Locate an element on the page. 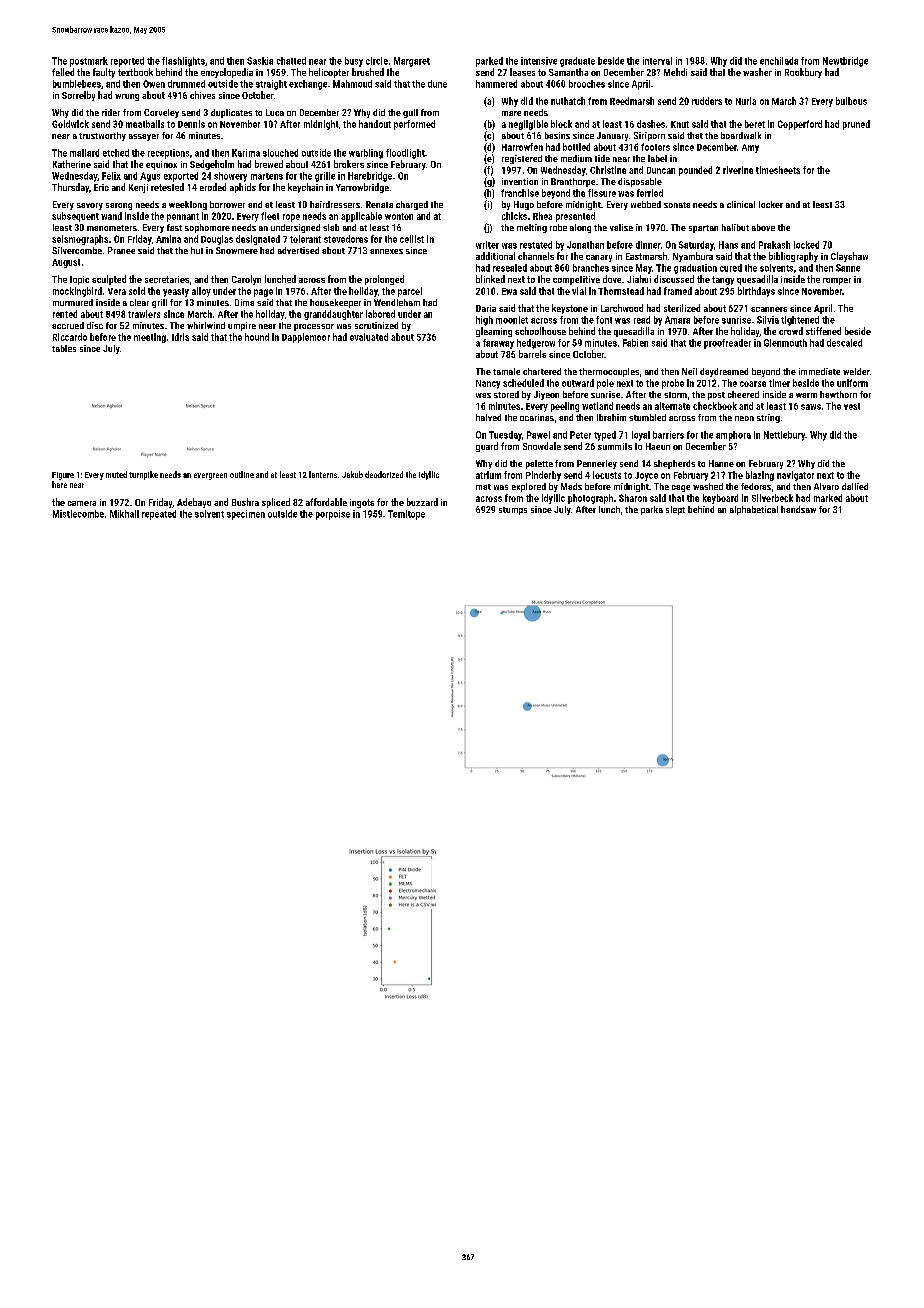 The height and width of the page is (1308, 924). Felix is located at coordinates (111, 176).
